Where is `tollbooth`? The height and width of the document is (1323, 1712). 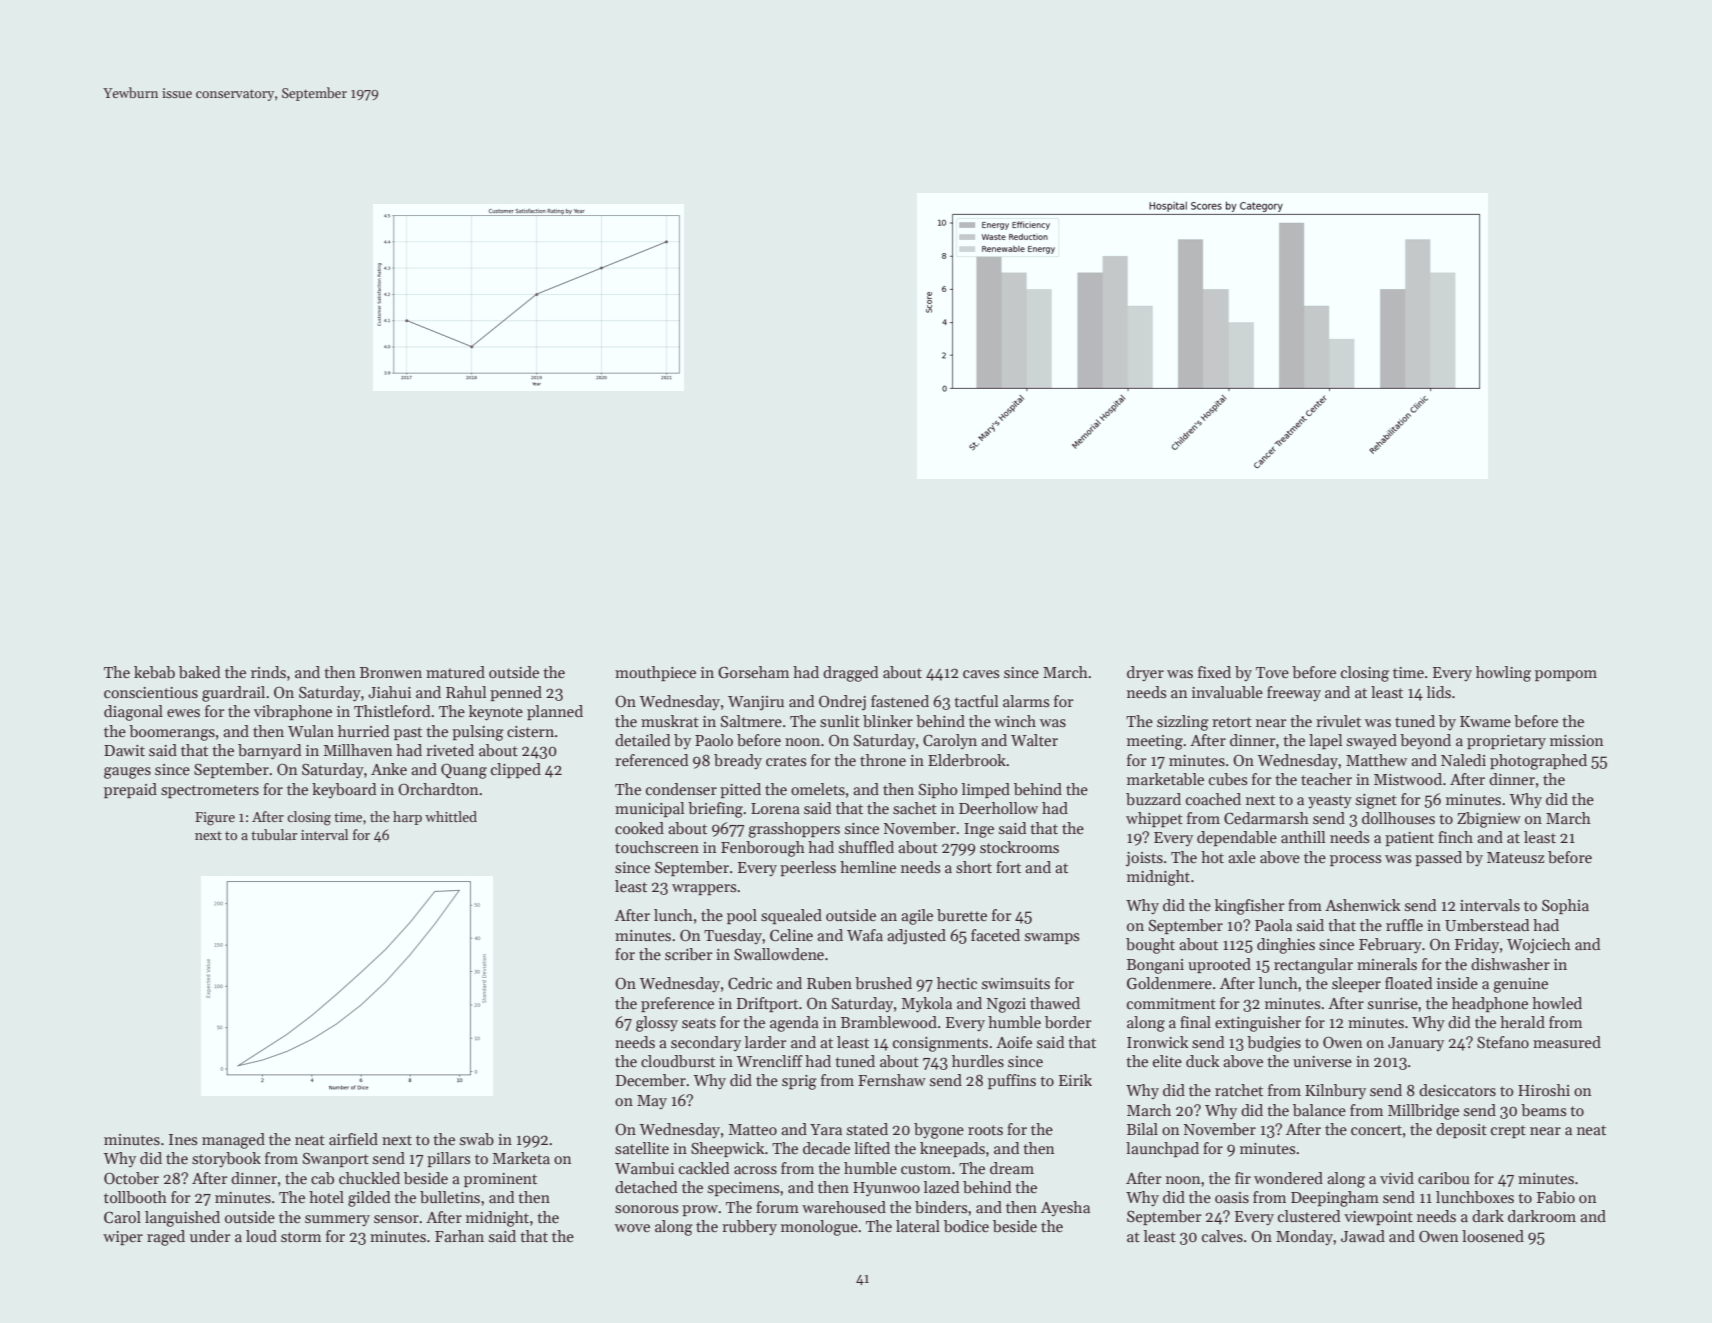
tollbooth is located at coordinates (135, 1197).
